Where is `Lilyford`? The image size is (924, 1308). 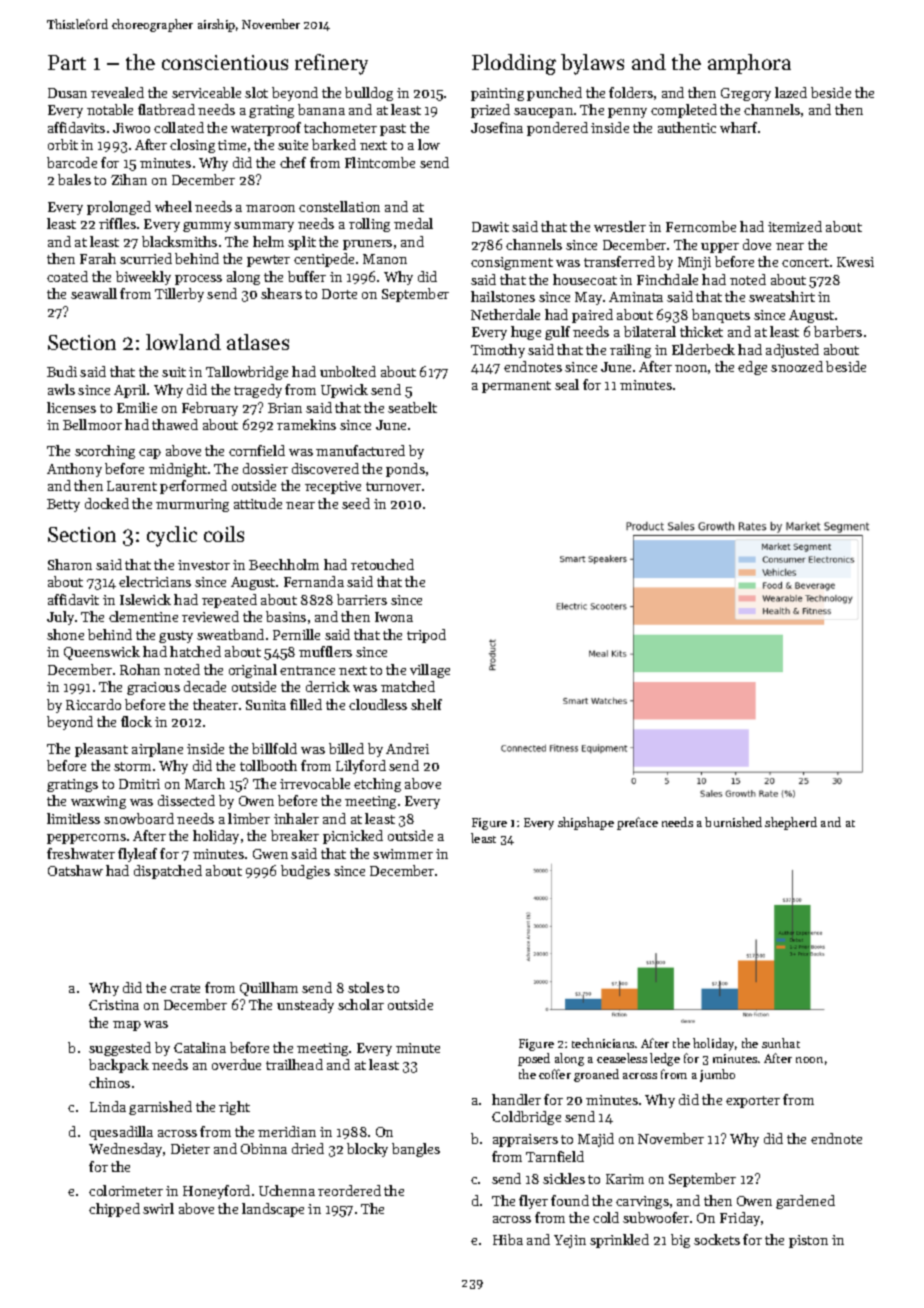 Lilyford is located at coordinates (361, 767).
